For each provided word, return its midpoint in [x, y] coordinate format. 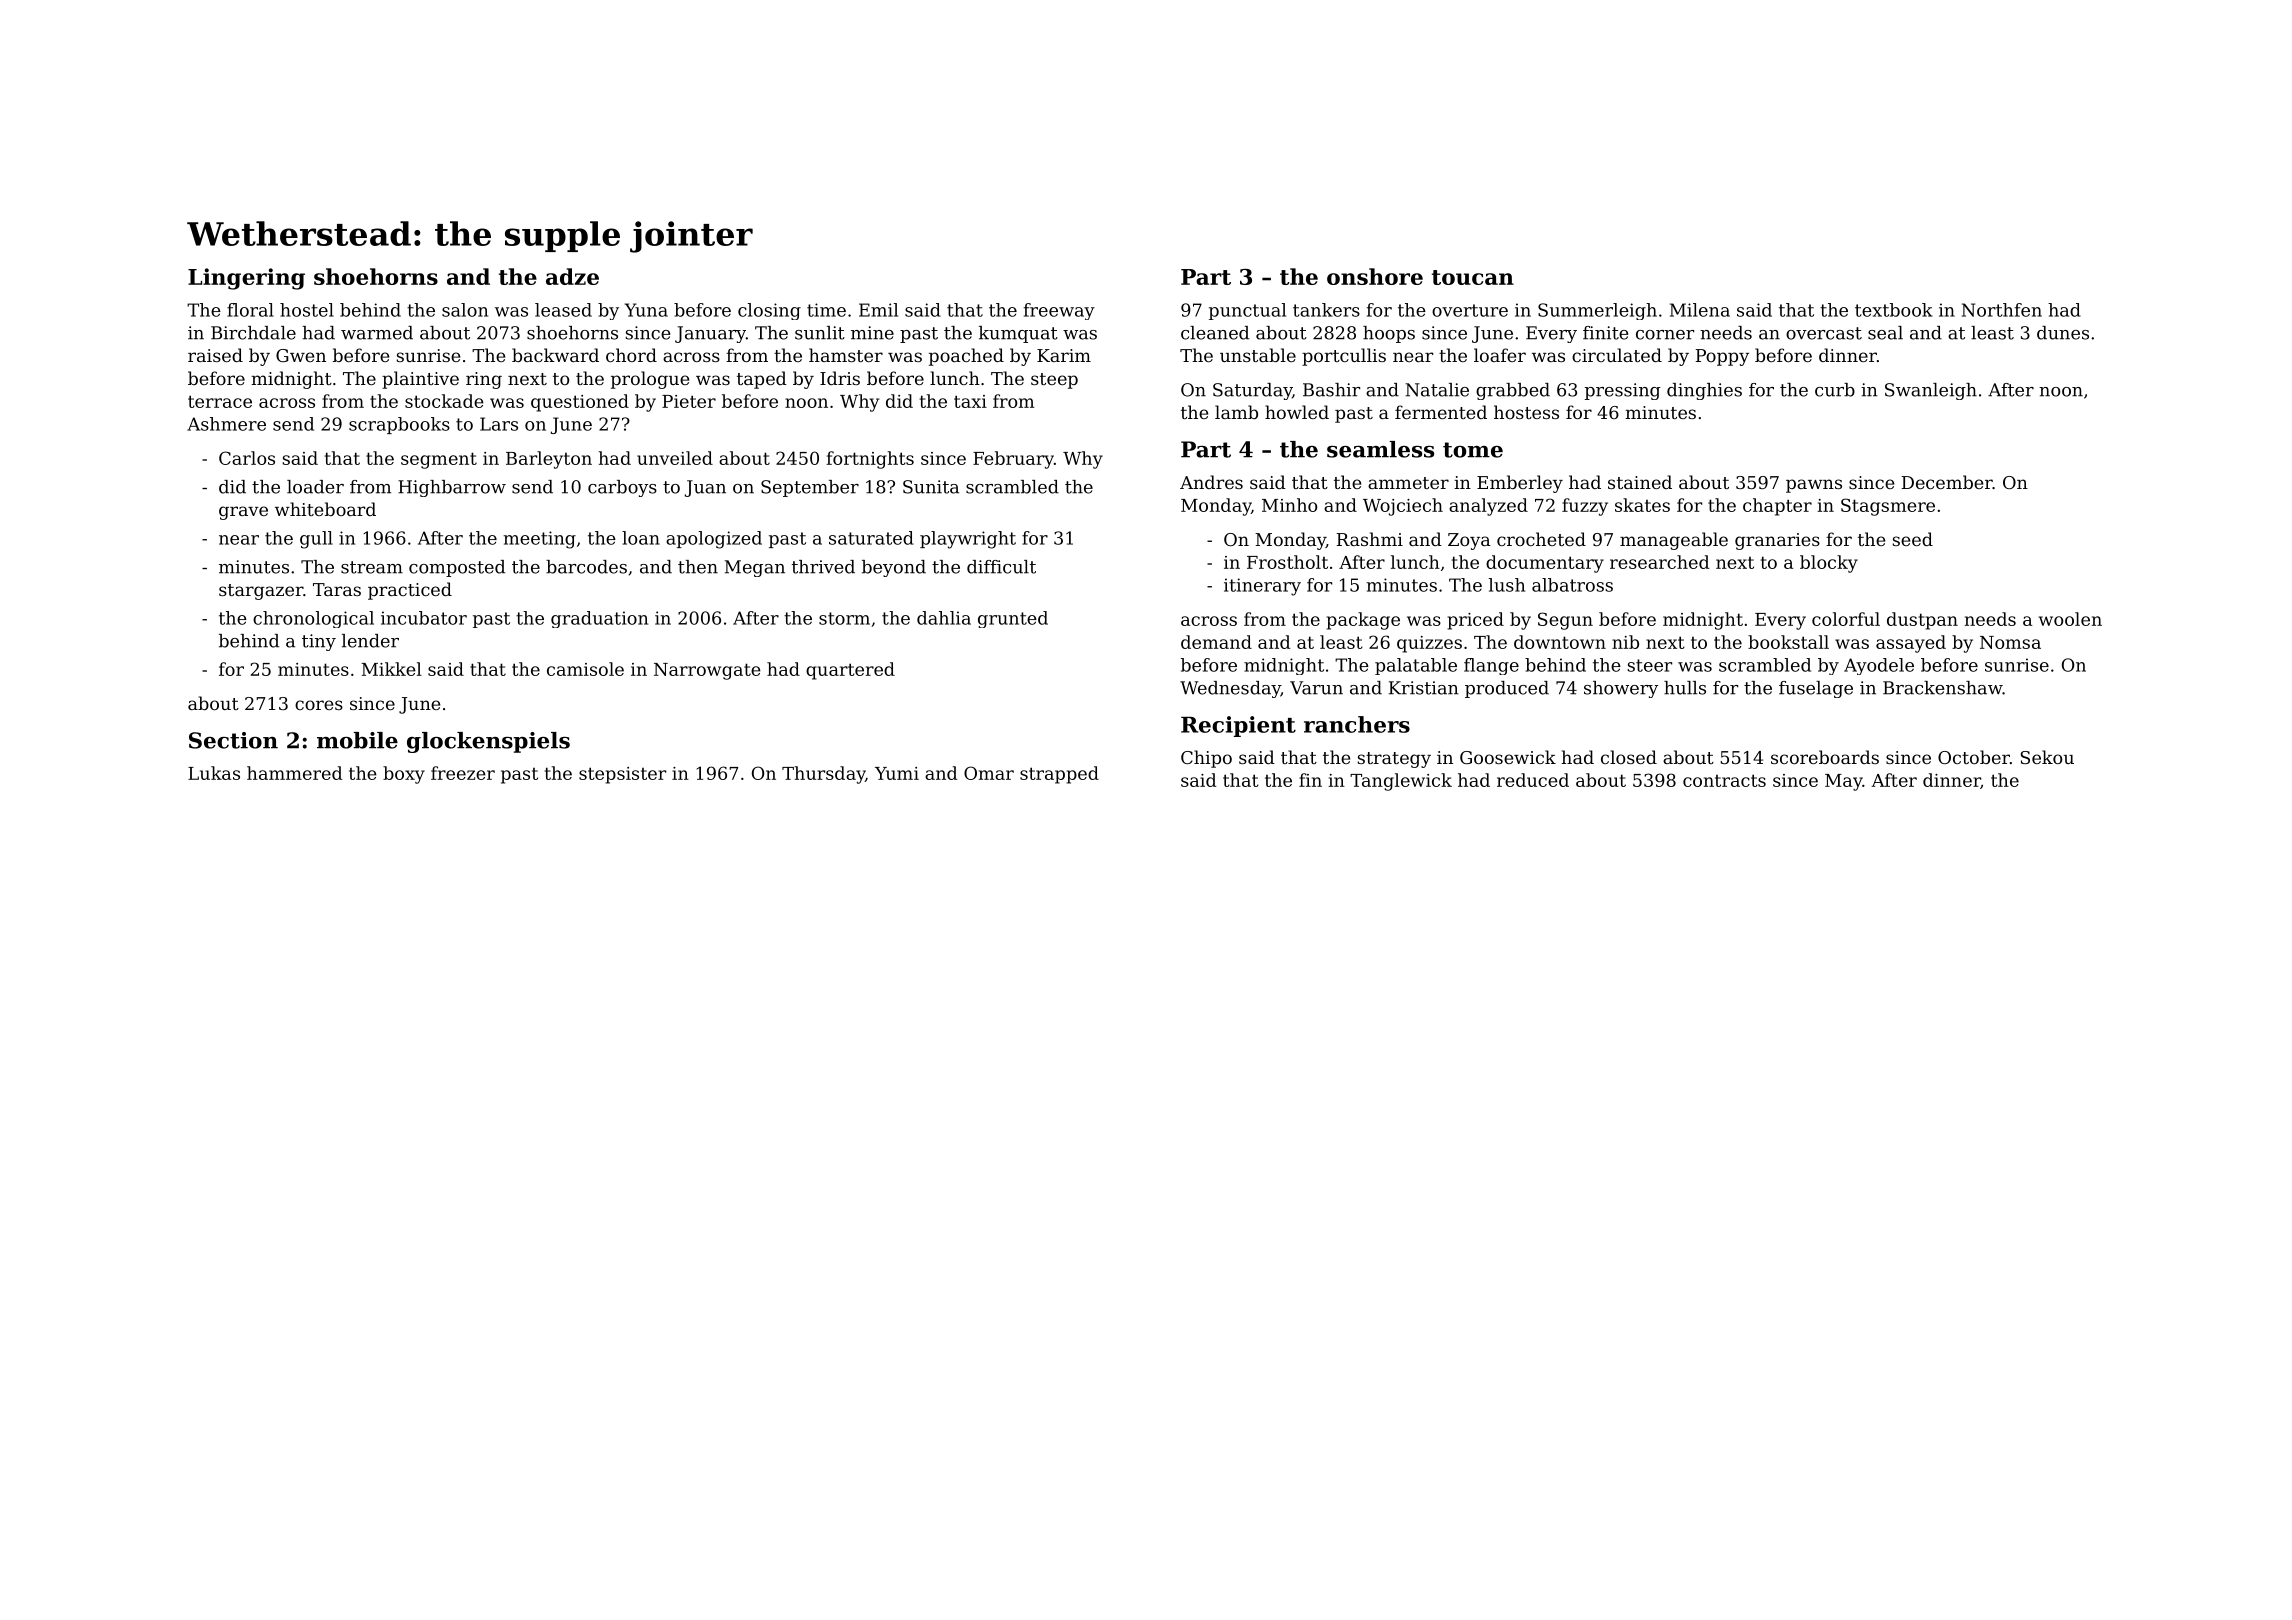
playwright [968, 540]
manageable [1674, 541]
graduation [599, 619]
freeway [1059, 311]
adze [572, 276]
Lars [499, 424]
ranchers [1357, 724]
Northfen [2002, 310]
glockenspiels [488, 742]
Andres [1211, 482]
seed [1912, 539]
